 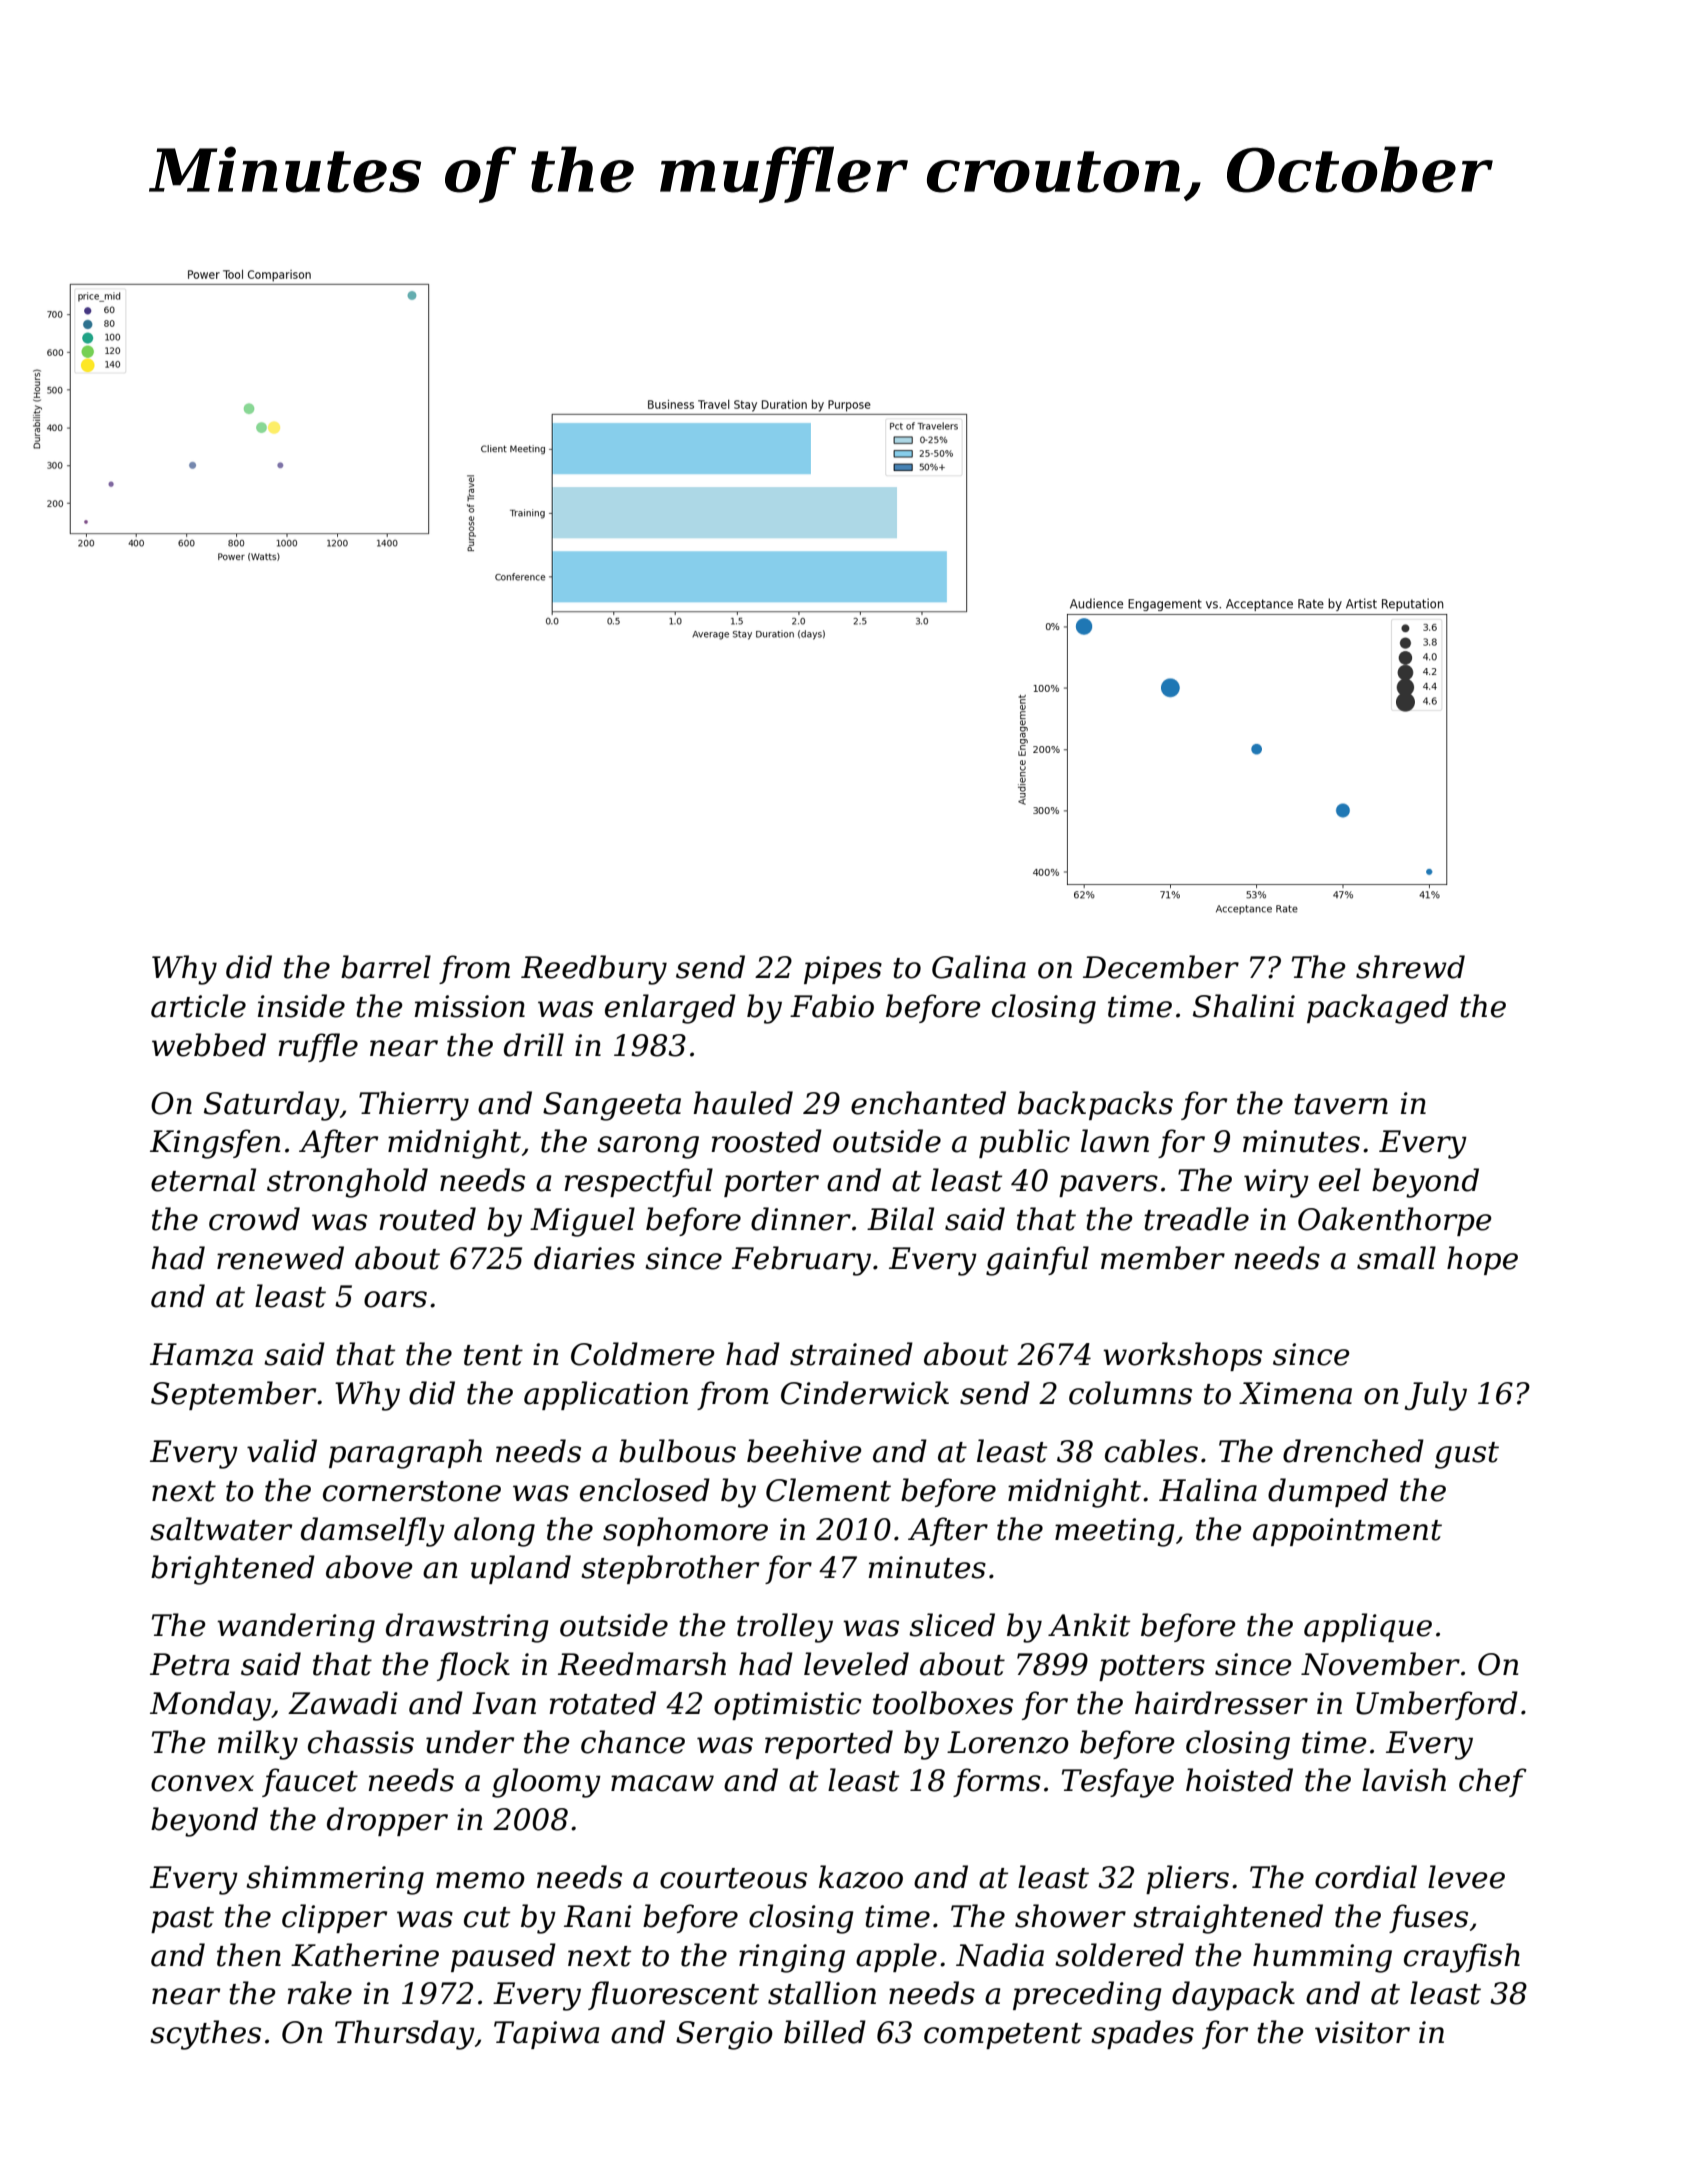 I want to click on Coldmere, so click(x=643, y=1354).
